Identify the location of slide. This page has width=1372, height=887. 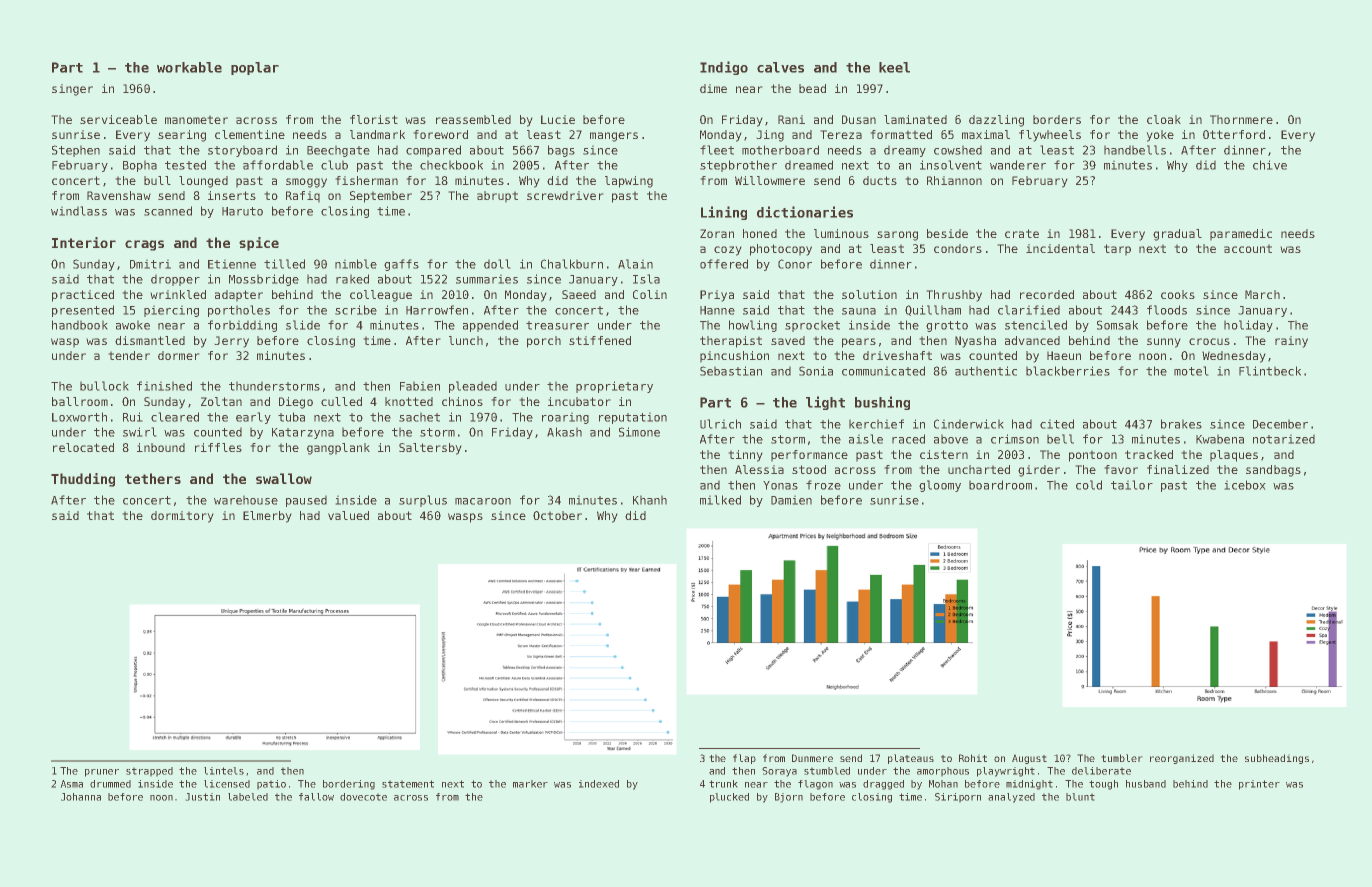
(303, 325).
